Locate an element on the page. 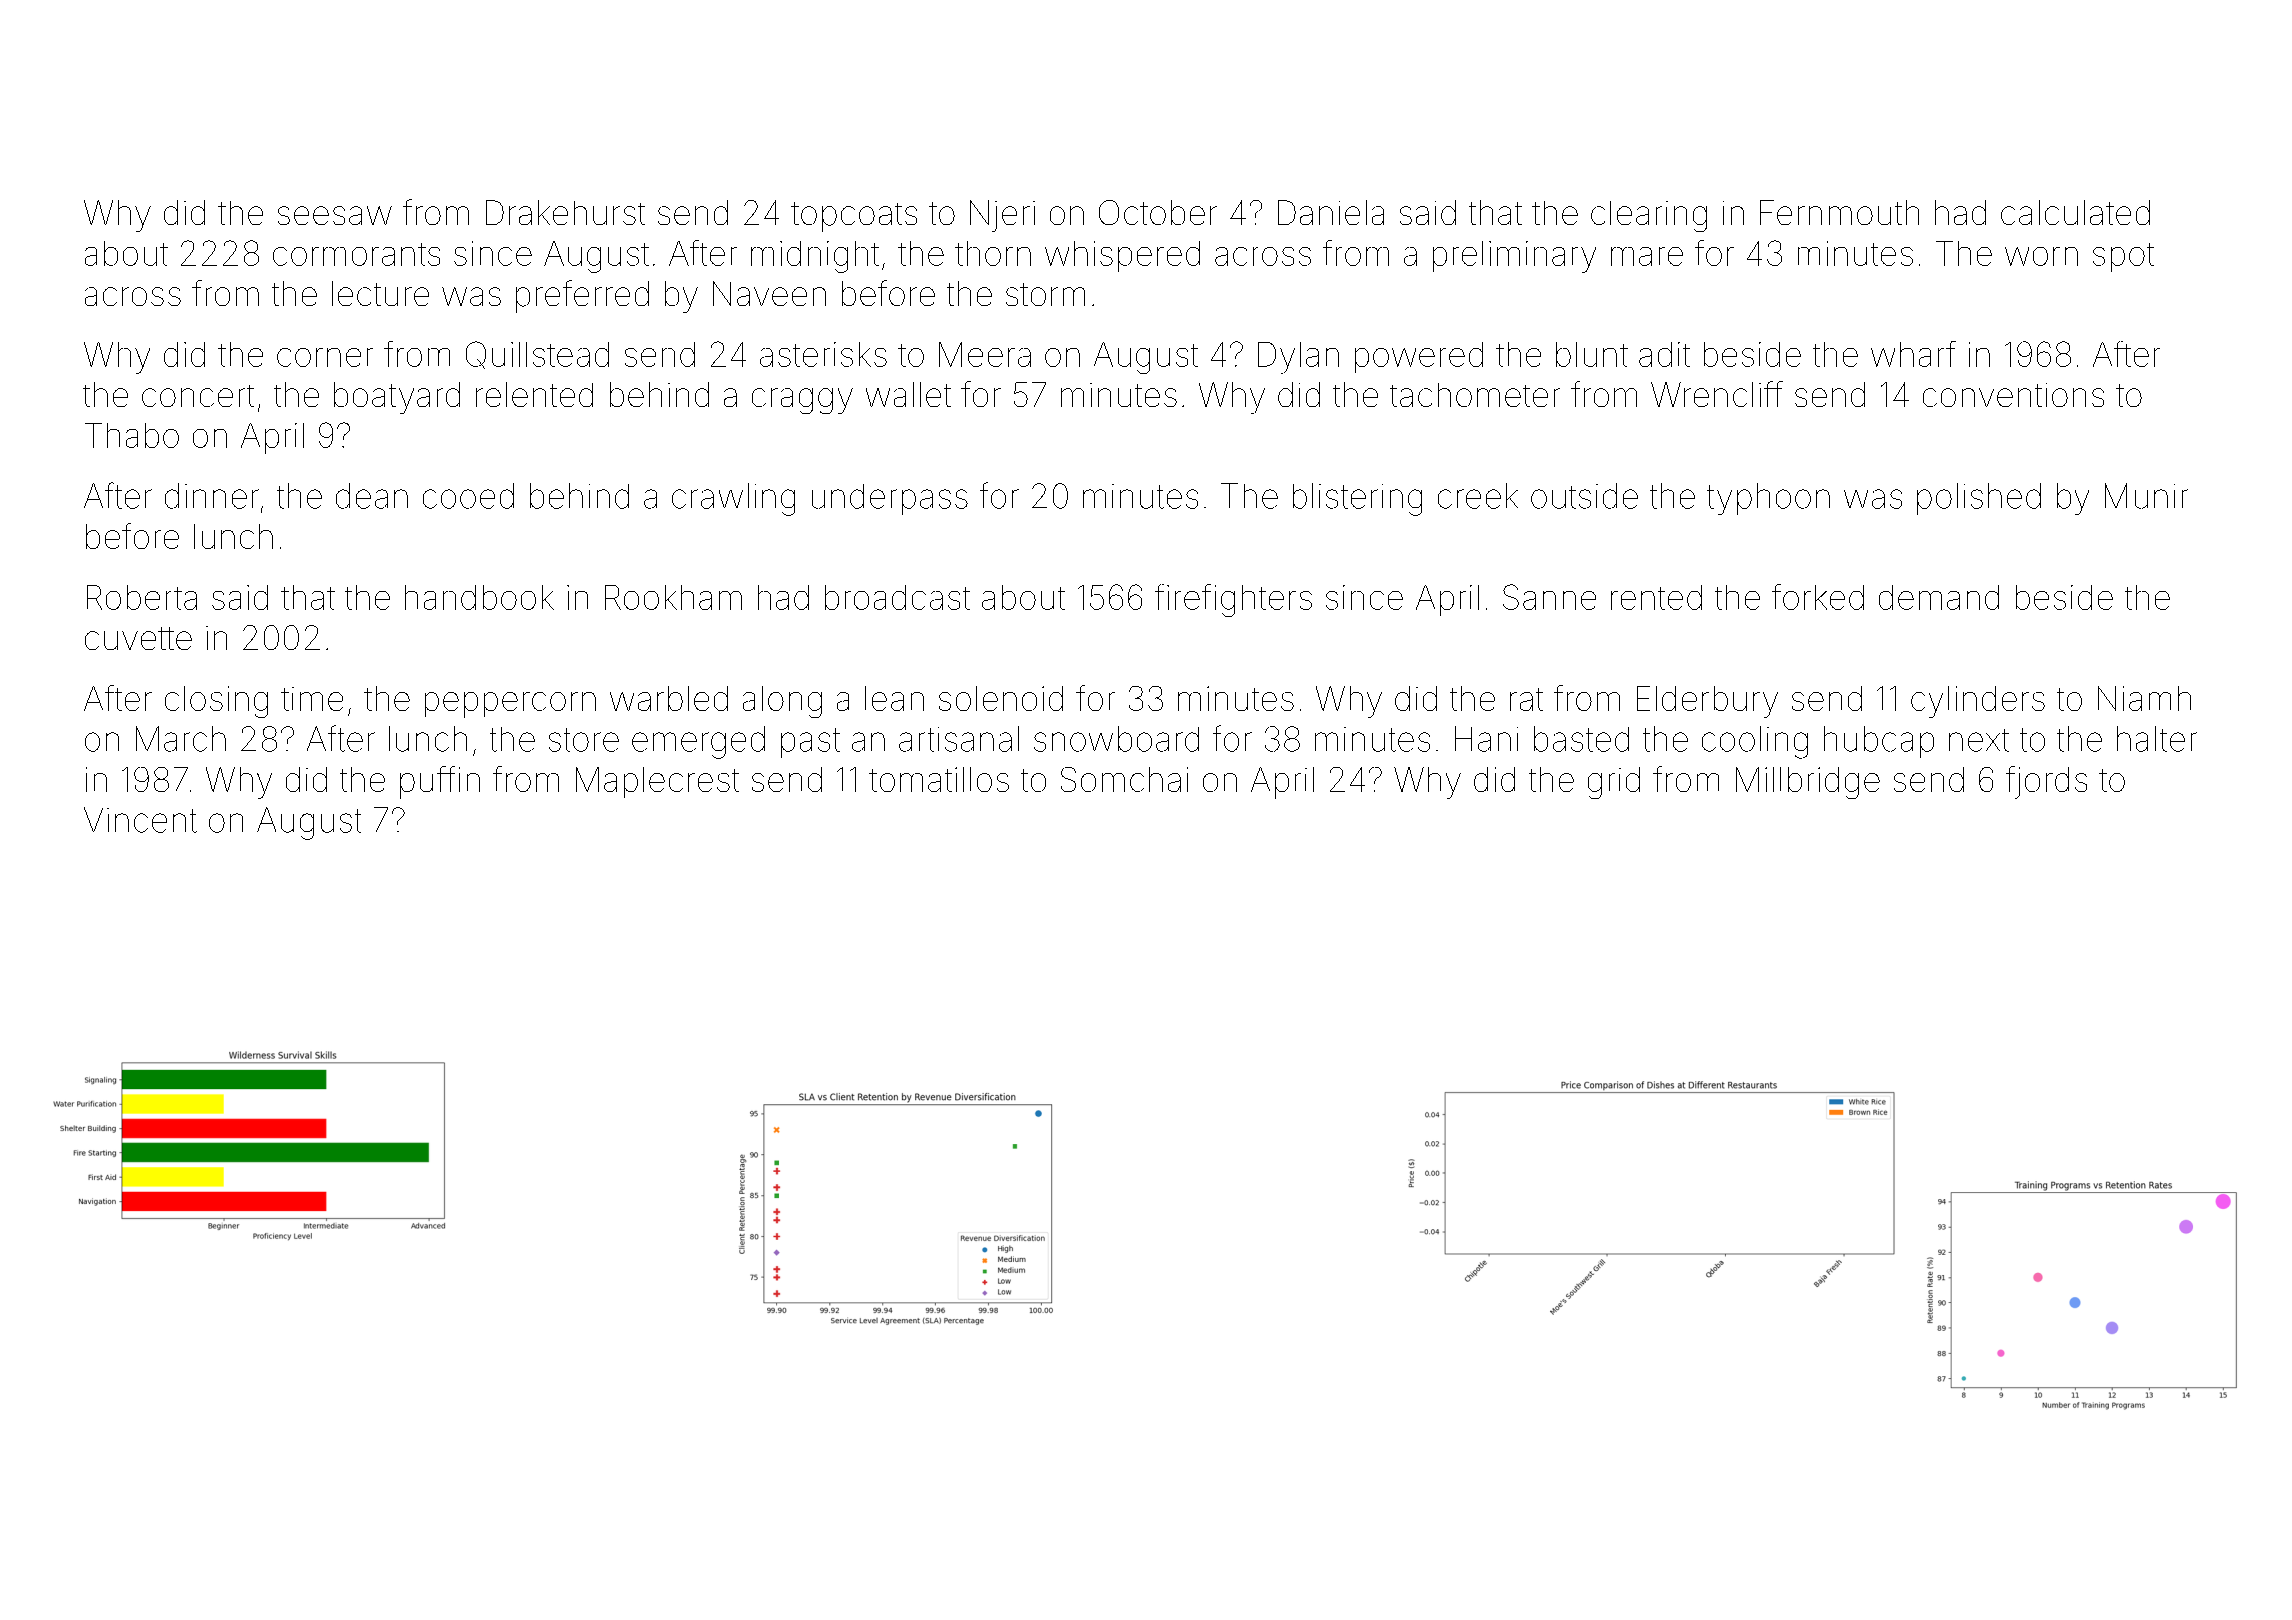 The image size is (2292, 1620). blistering is located at coordinates (1357, 499).
